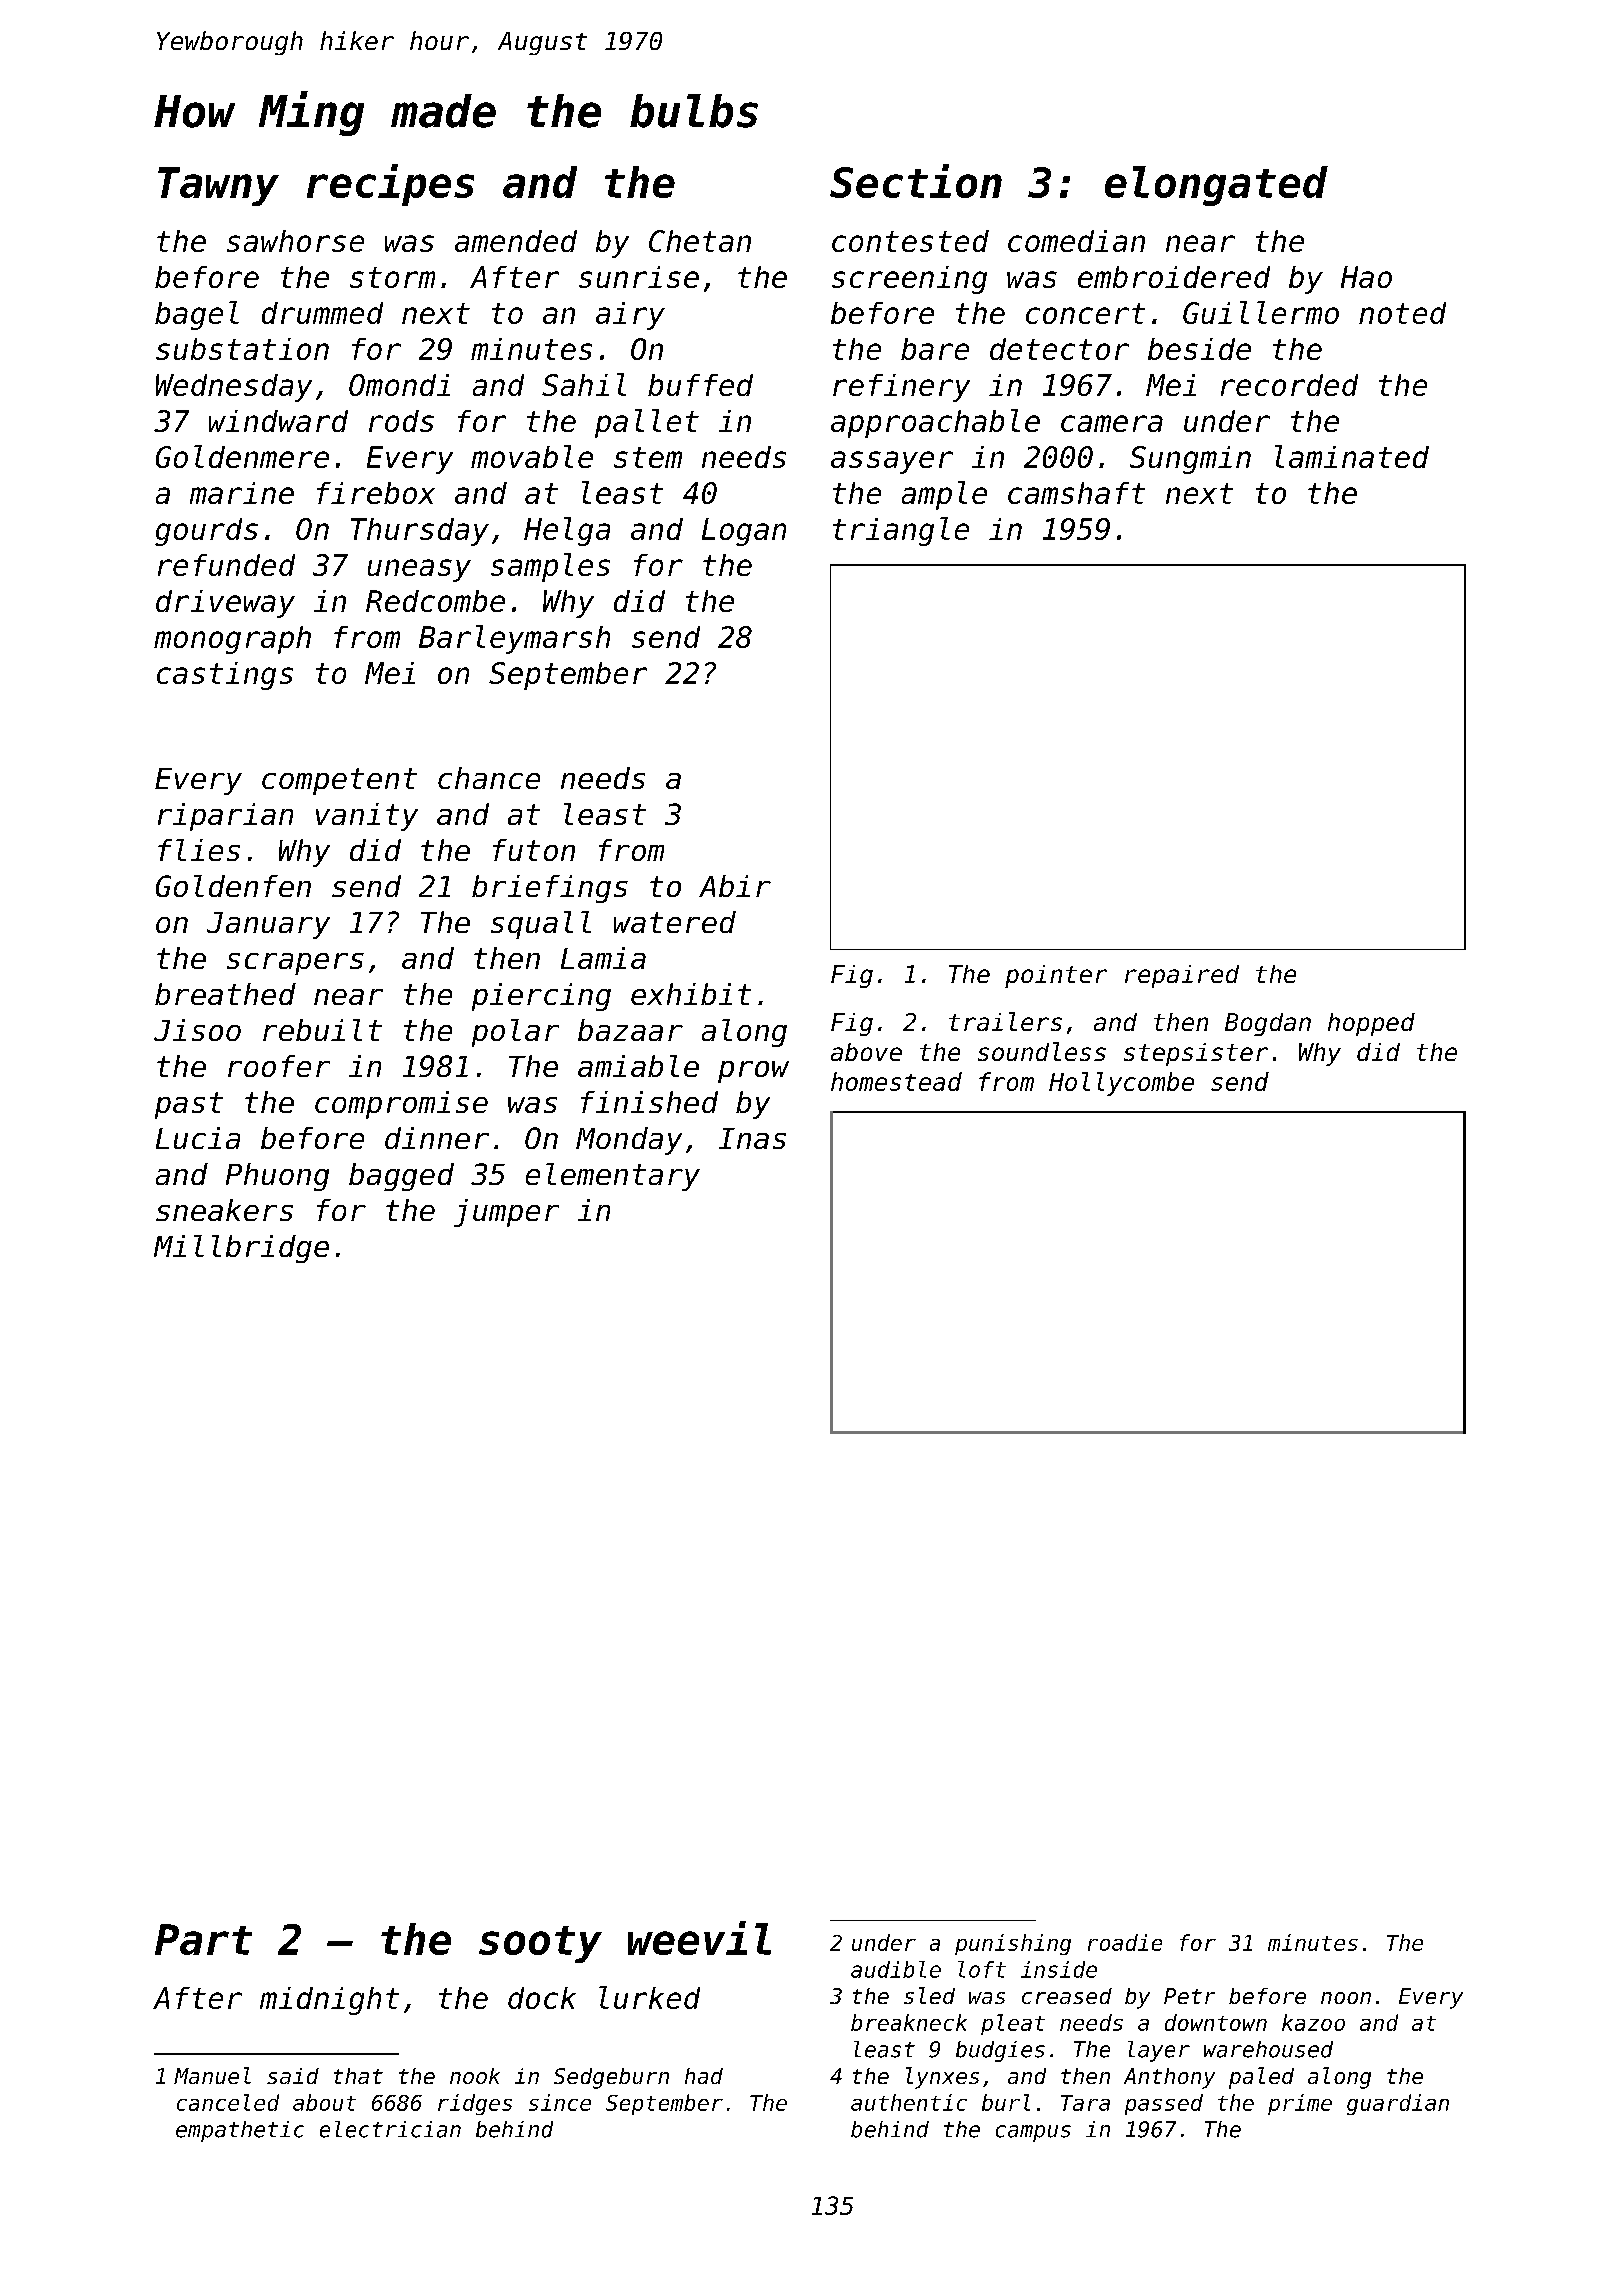  I want to click on Hollycombe, so click(1121, 1084).
